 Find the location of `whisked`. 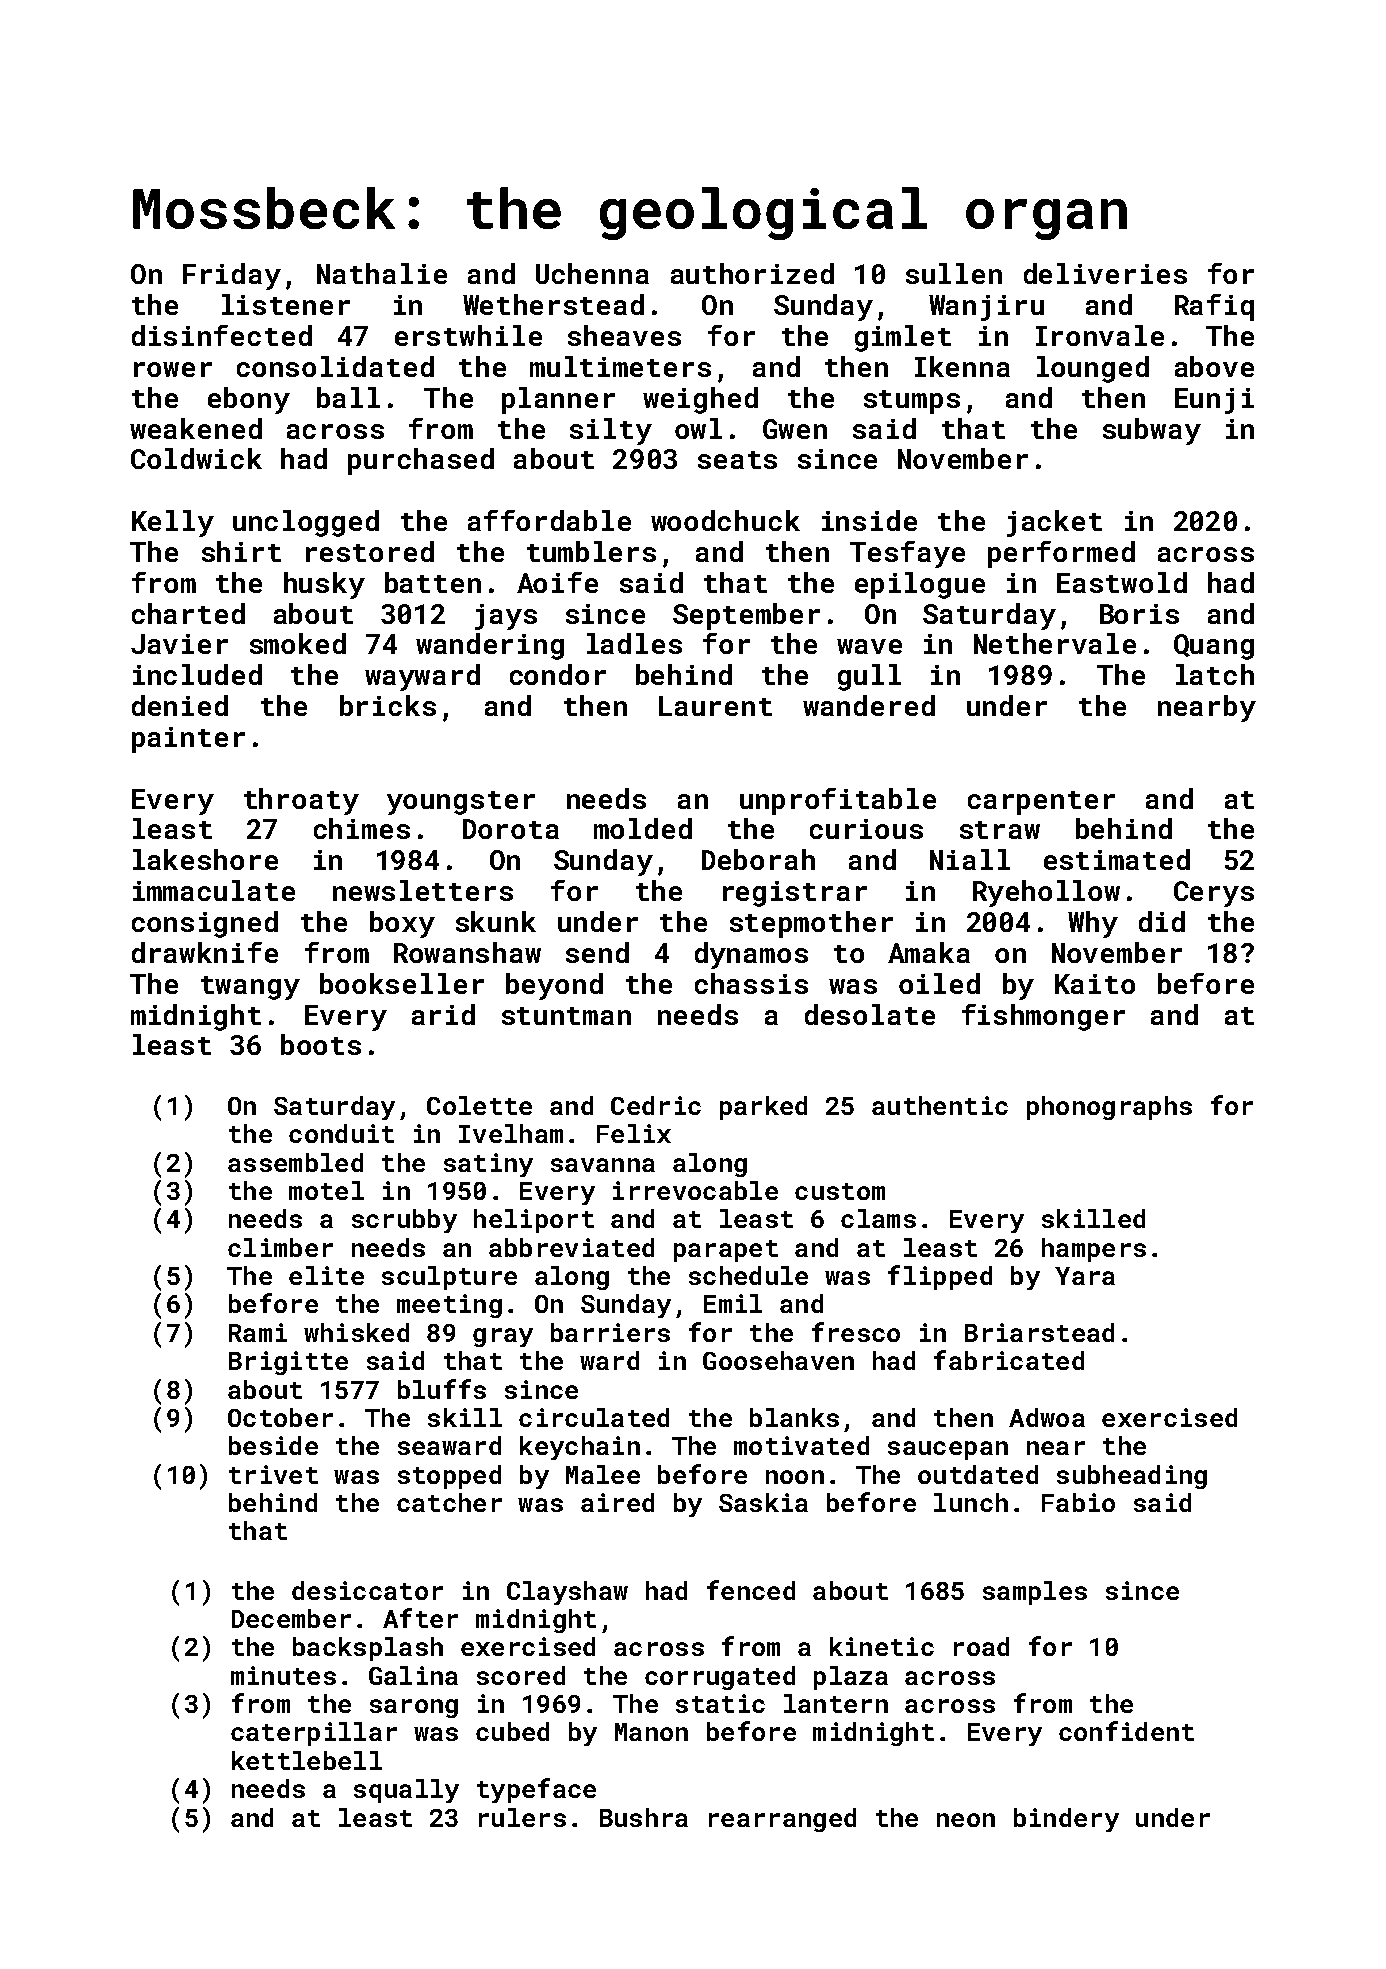

whisked is located at coordinates (356, 1332).
